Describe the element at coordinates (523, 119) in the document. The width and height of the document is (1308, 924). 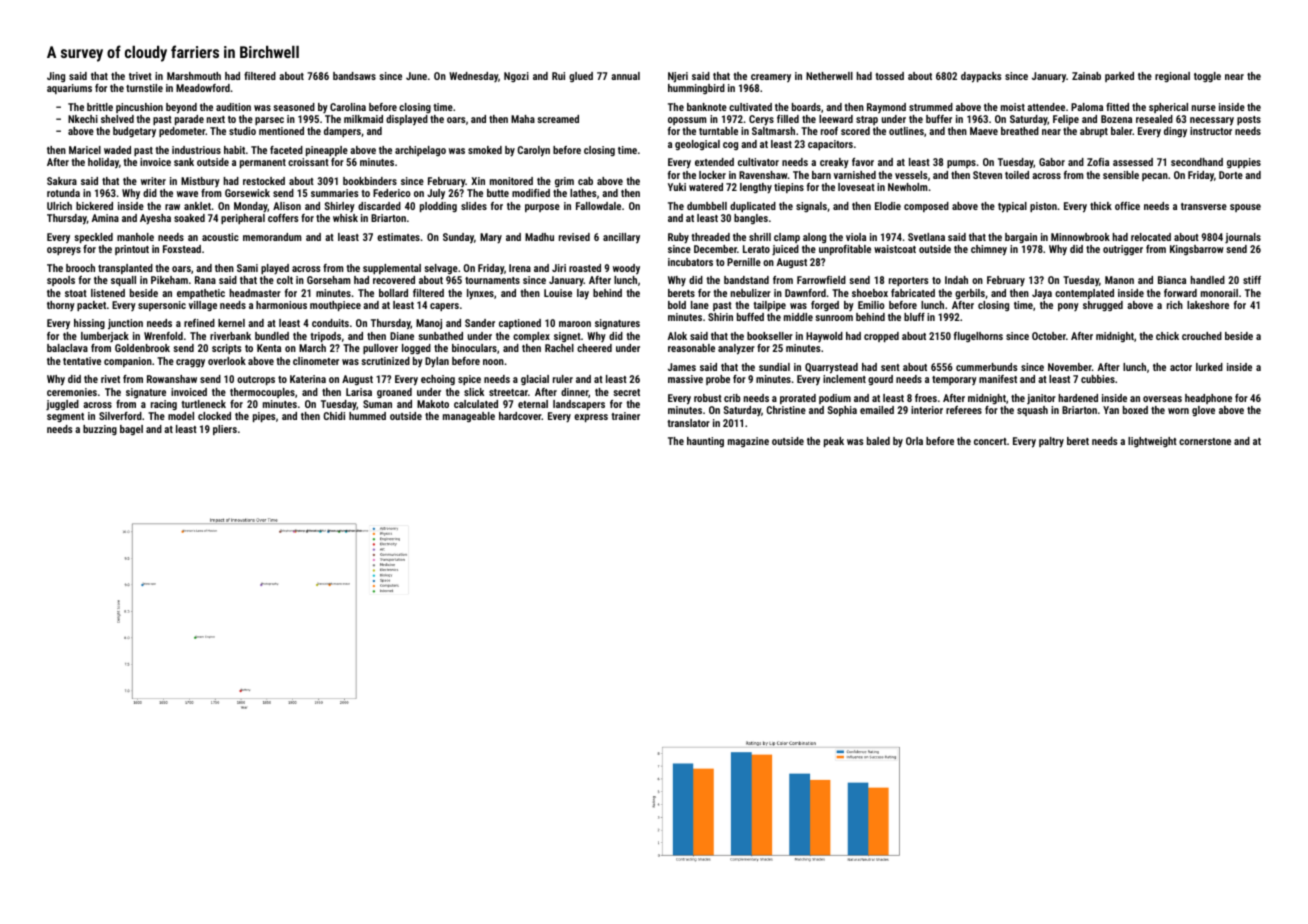
I see `Maha` at that location.
